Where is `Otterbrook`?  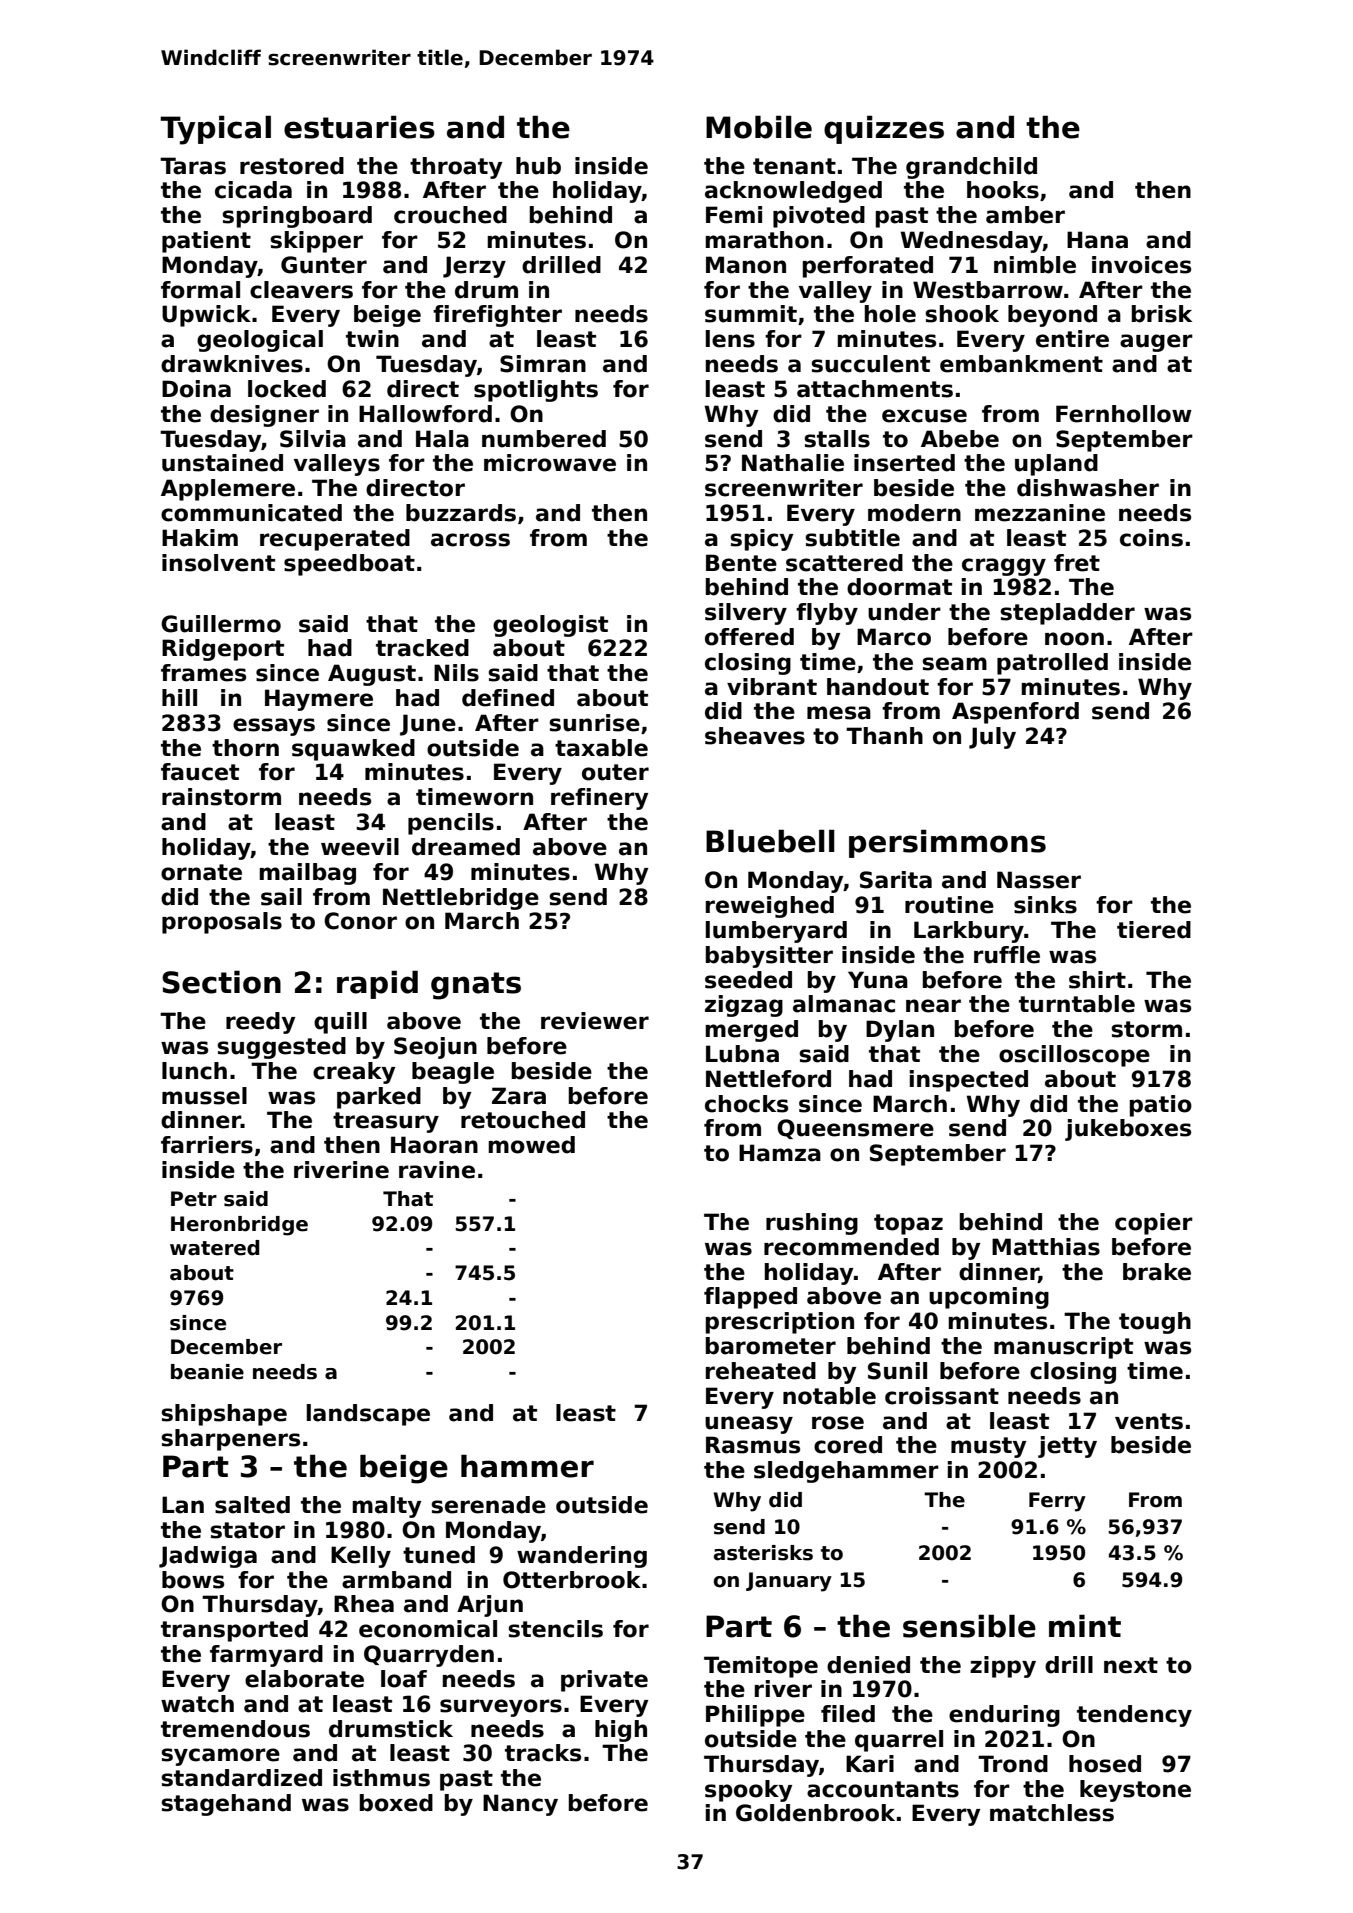 Otterbrook is located at coordinates (572, 1580).
